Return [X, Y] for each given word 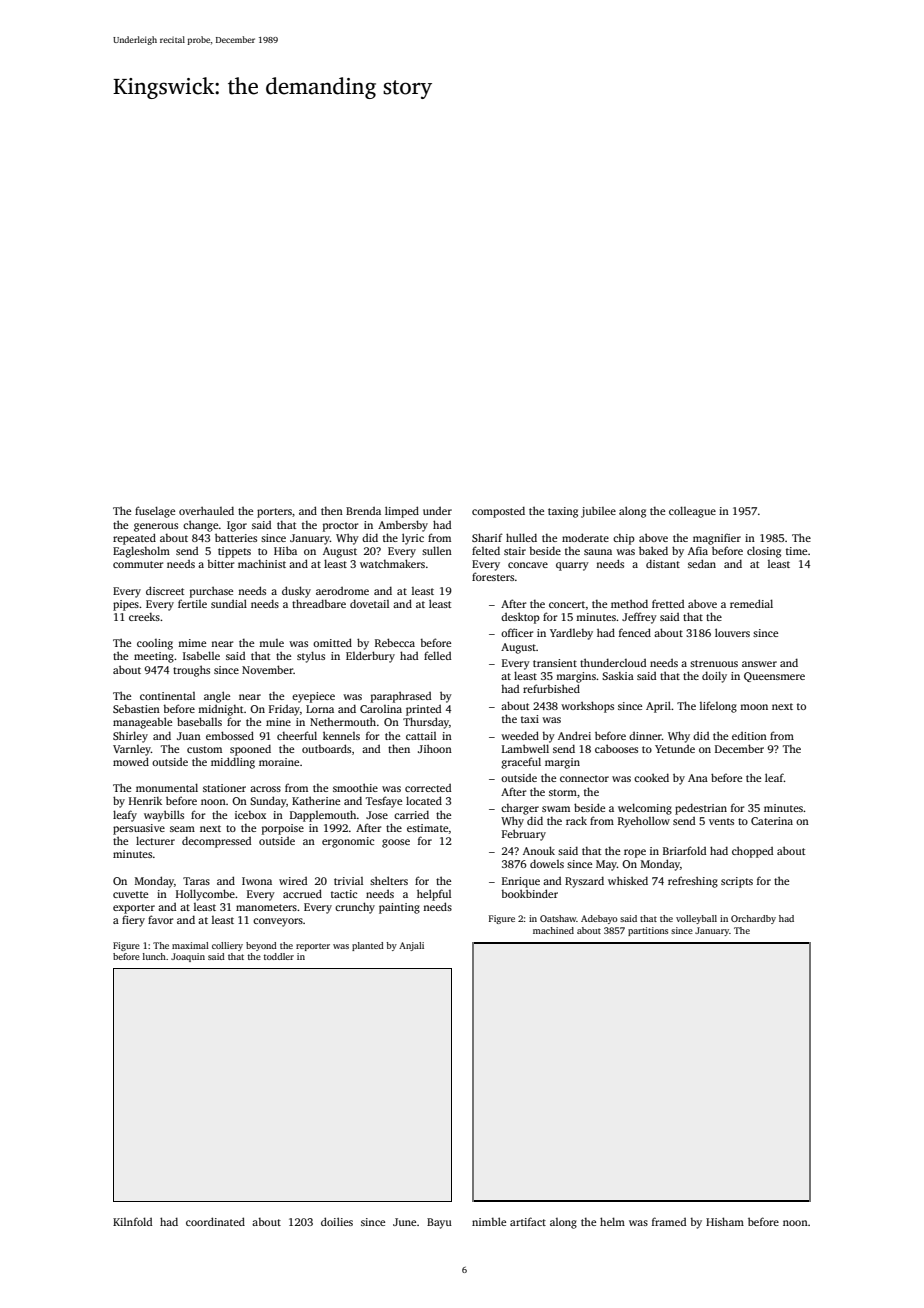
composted [498, 512]
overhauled [206, 510]
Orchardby [753, 919]
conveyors [278, 922]
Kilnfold [132, 1221]
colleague [692, 512]
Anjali [411, 946]
